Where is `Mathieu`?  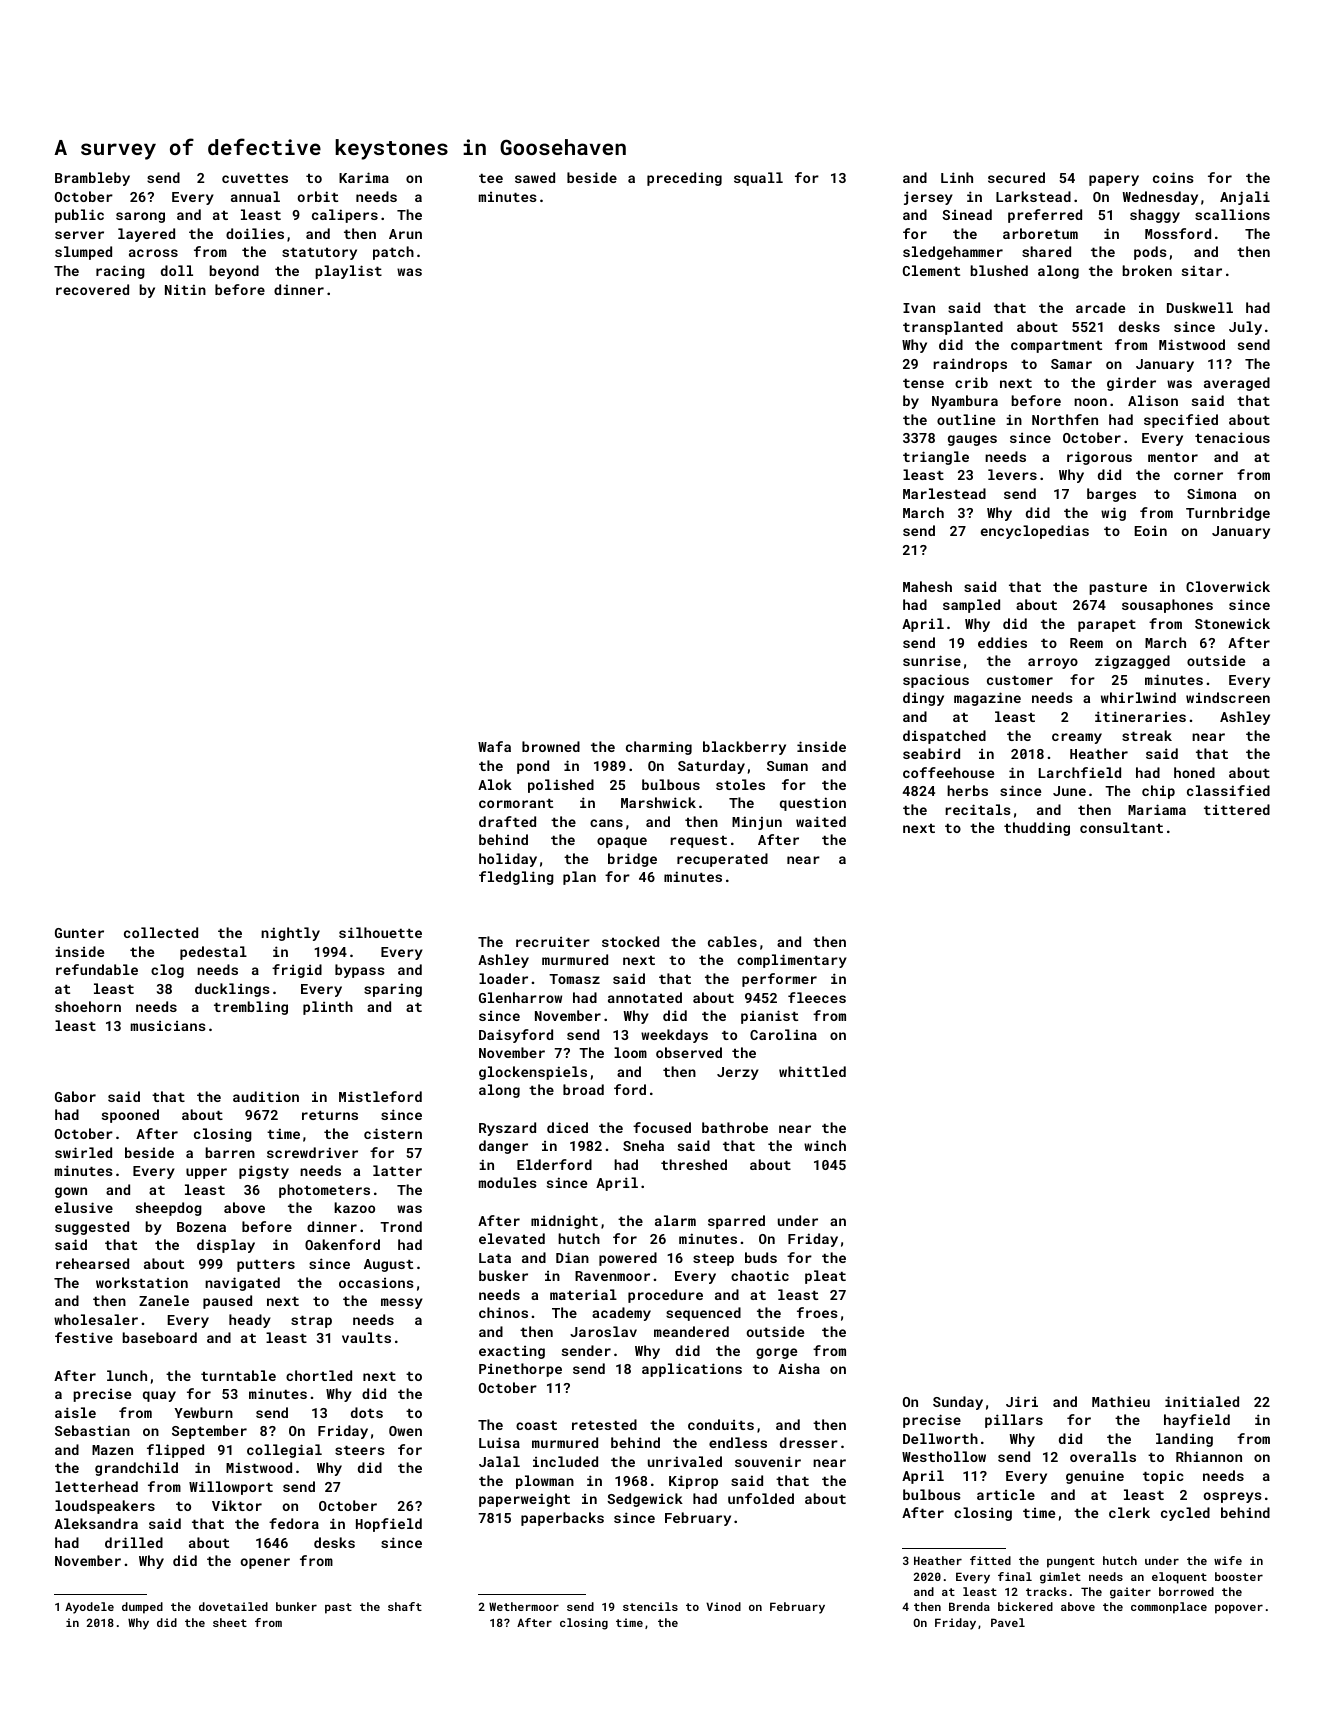
Mathieu is located at coordinates (1121, 1401).
